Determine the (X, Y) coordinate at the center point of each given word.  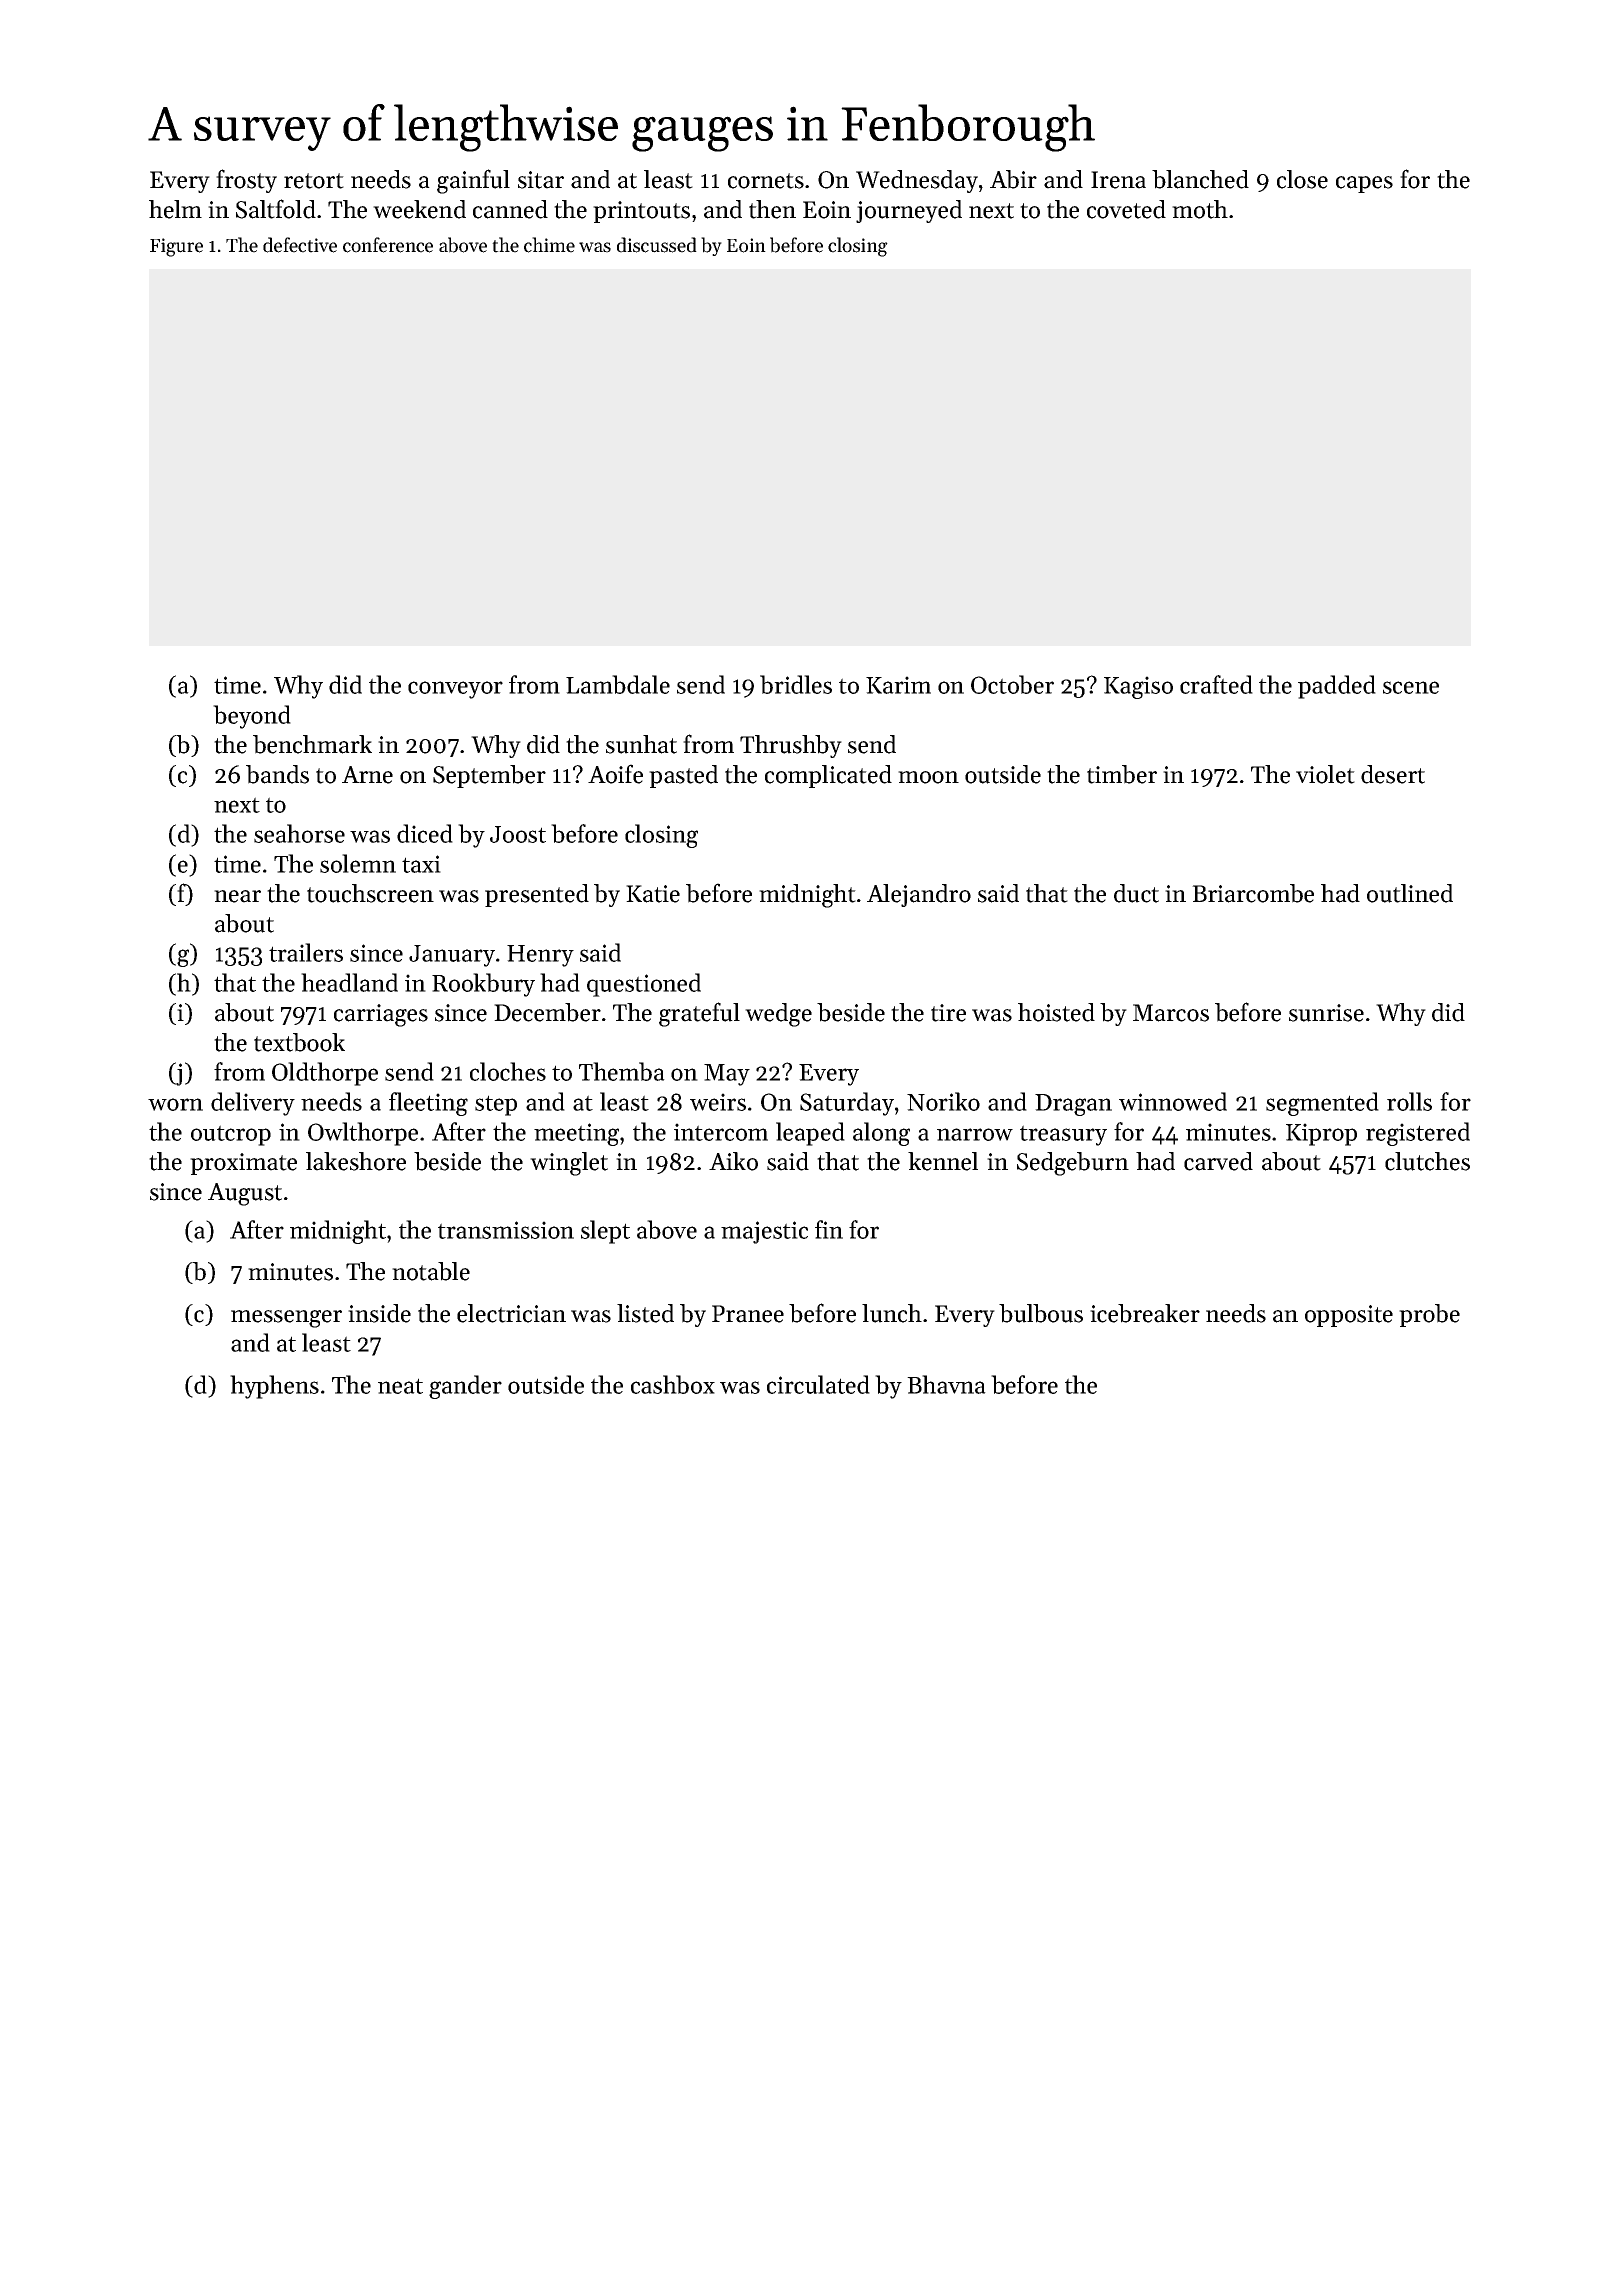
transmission (506, 1230)
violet (1325, 774)
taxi (421, 864)
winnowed (1173, 1101)
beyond (252, 717)
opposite (1349, 1316)
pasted (683, 776)
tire (948, 1013)
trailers (306, 952)
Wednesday (917, 181)
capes (1364, 184)
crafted (1216, 684)
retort (314, 181)
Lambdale (618, 684)
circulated (818, 1384)
